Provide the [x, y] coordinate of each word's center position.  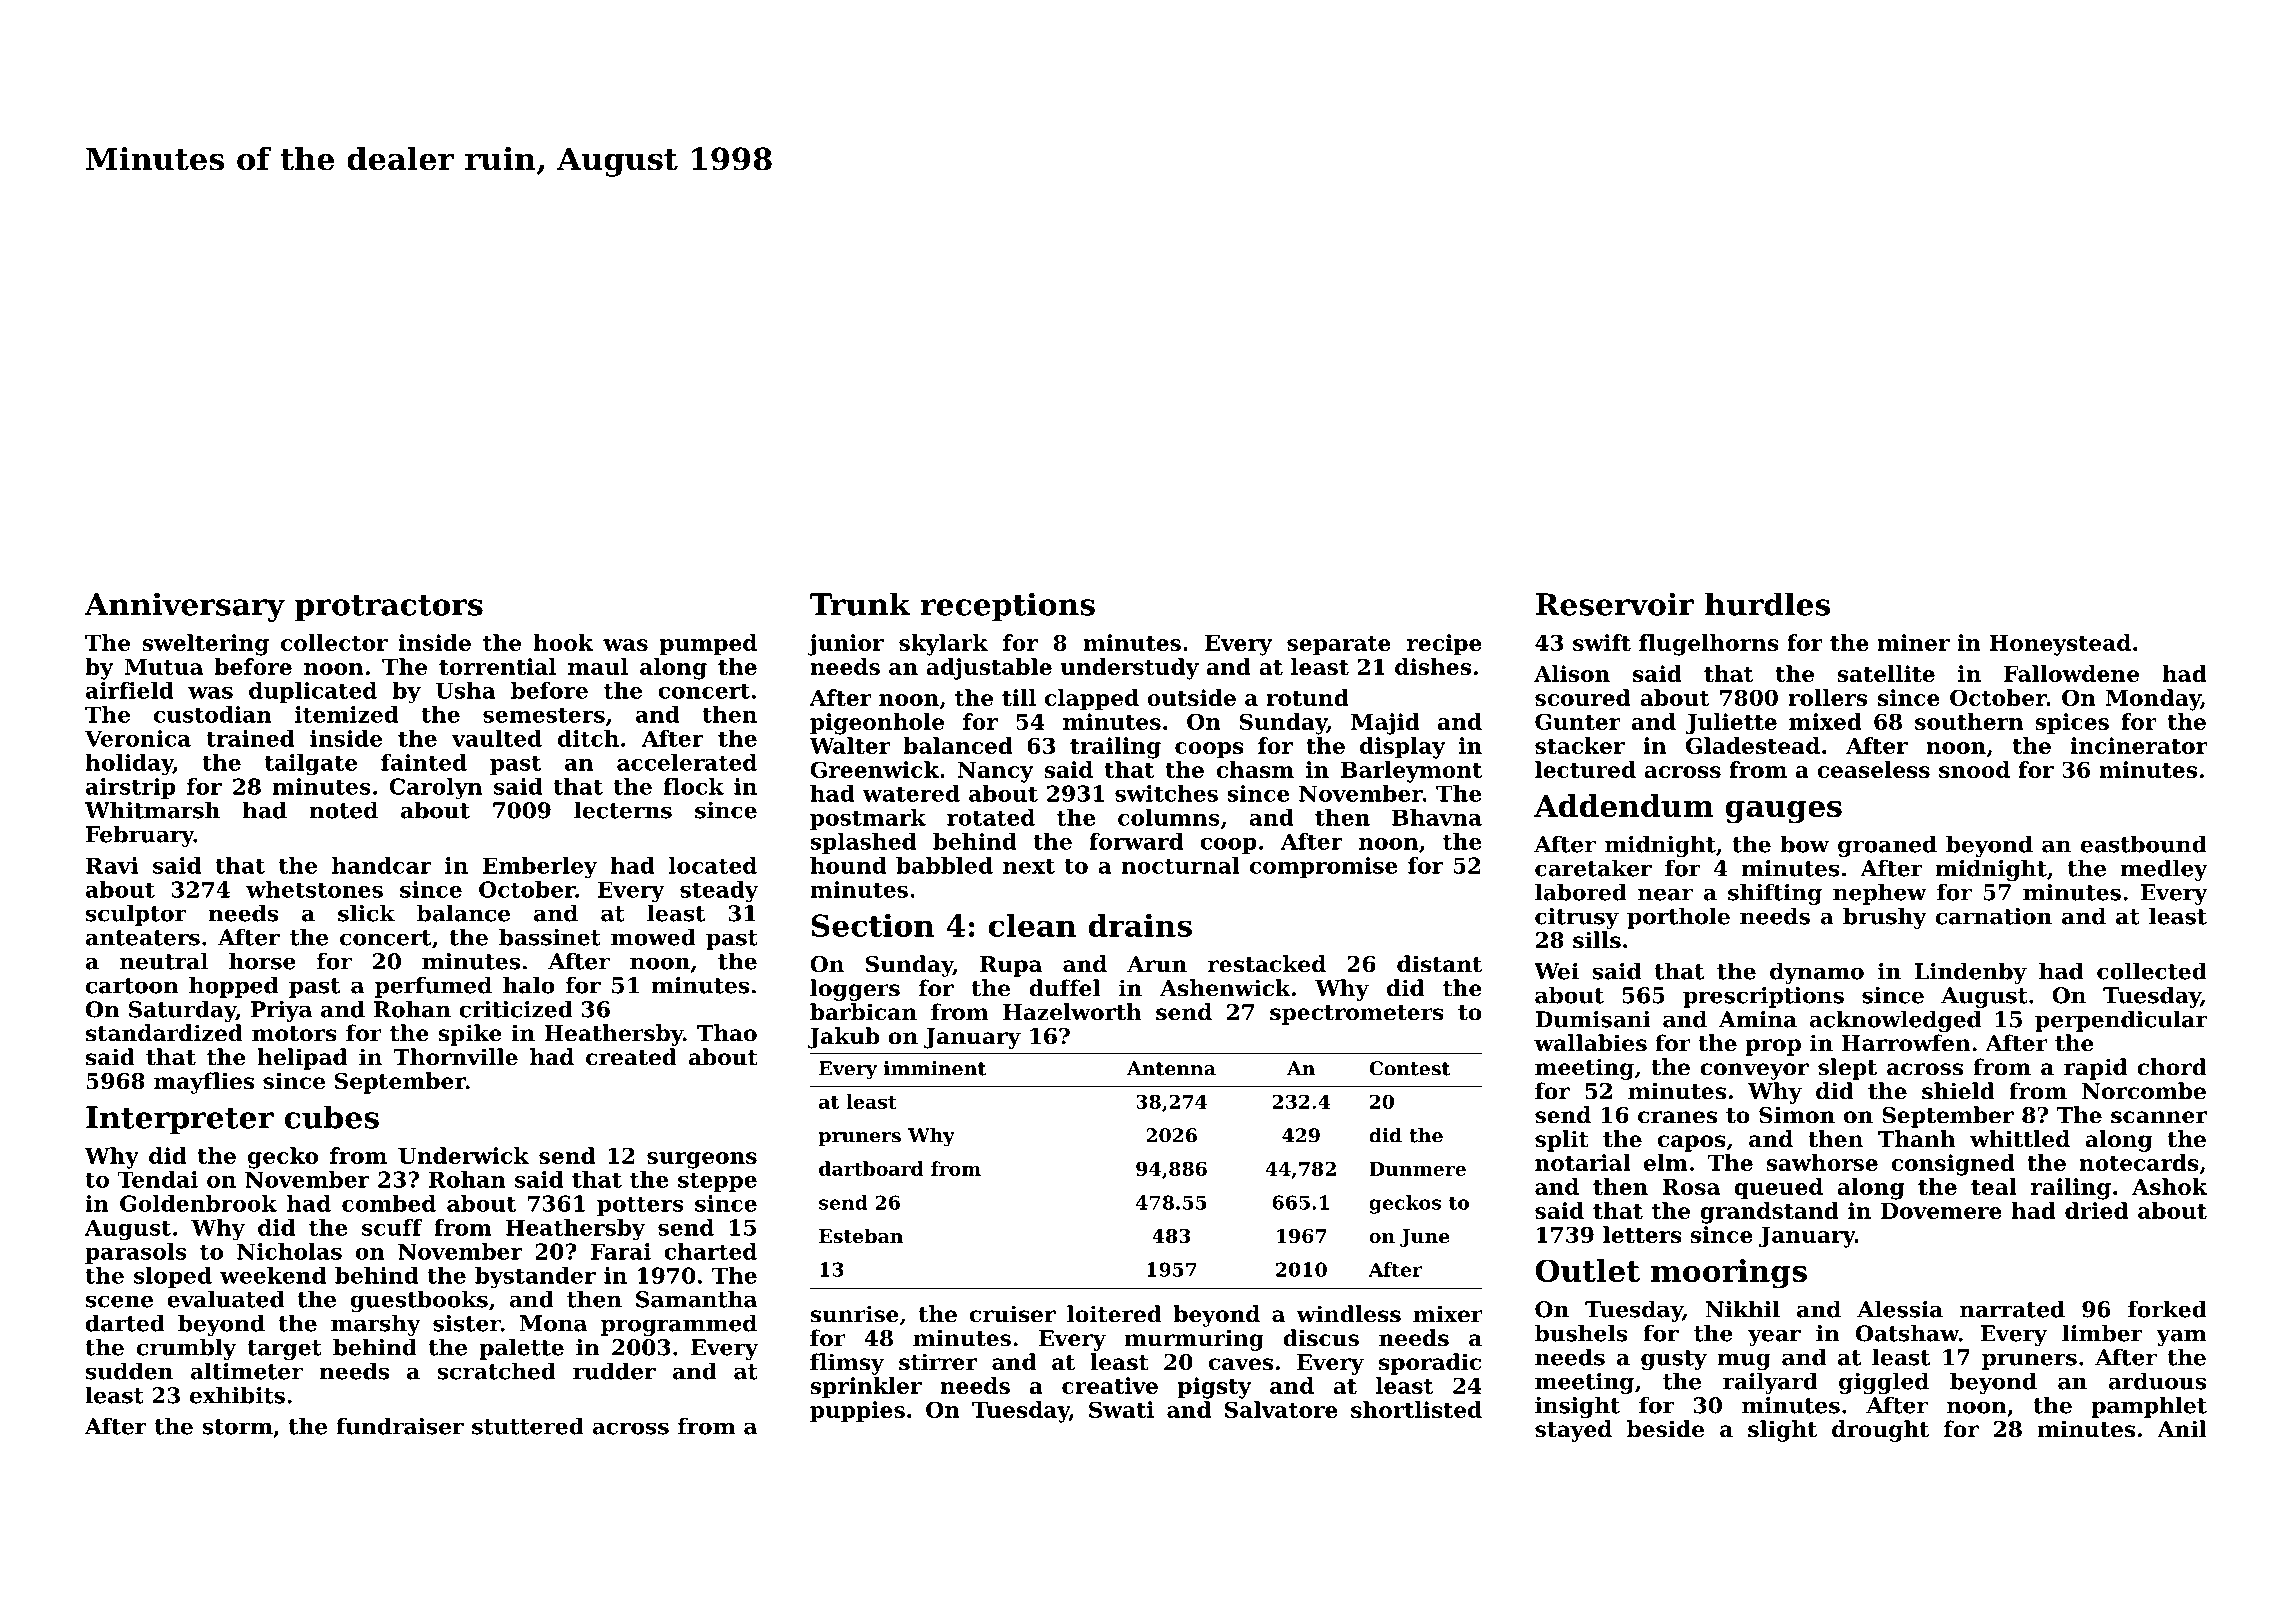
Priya [281, 1011]
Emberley [540, 868]
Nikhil [1742, 1308]
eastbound [2144, 844]
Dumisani [1592, 1019]
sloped [173, 1277]
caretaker [1593, 868]
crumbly [186, 1349]
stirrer [938, 1362]
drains [1140, 925]
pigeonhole [877, 724]
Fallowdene [2071, 673]
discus [1321, 1338]
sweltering [205, 645]
